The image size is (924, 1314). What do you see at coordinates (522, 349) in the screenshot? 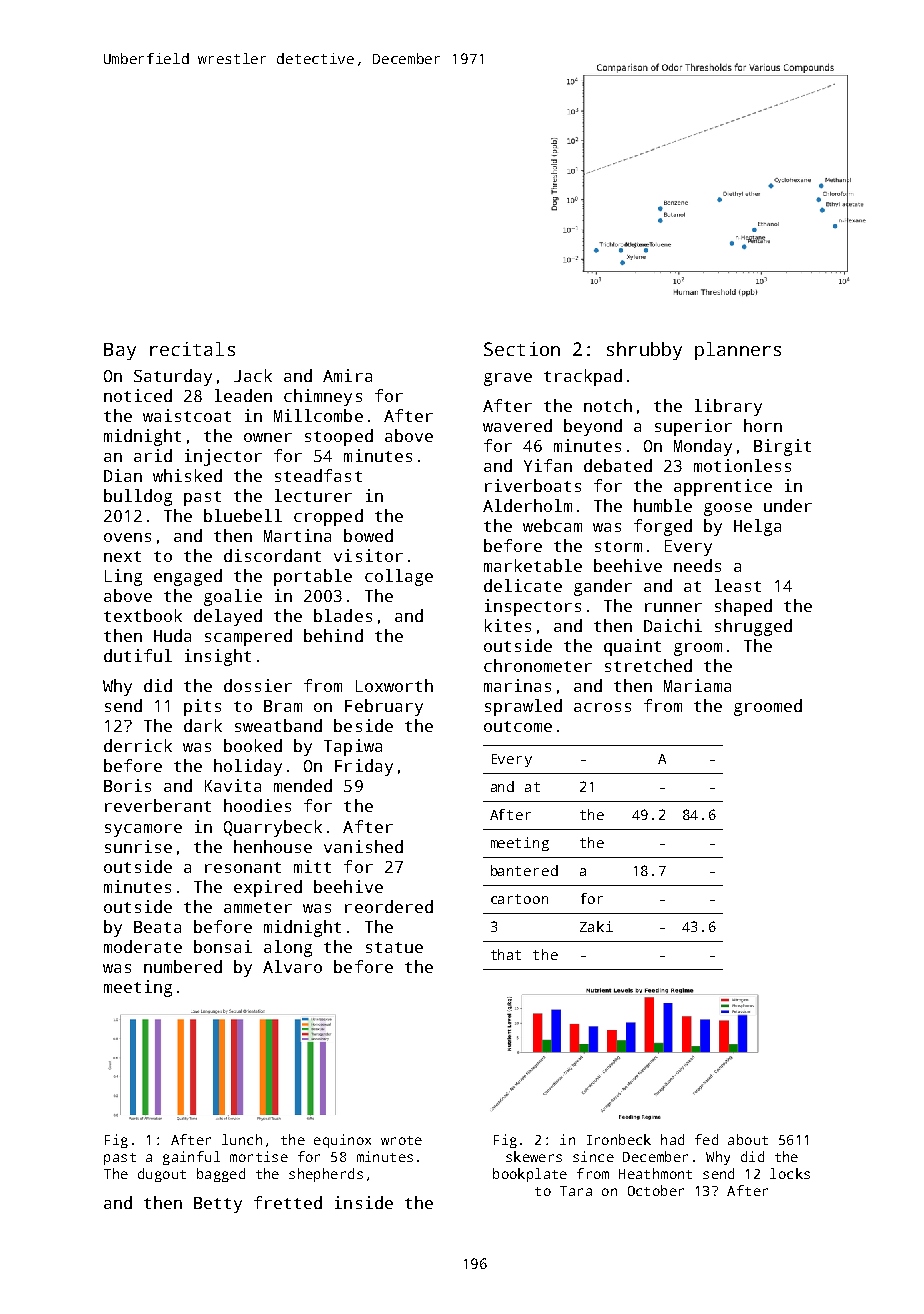
I see `Section` at bounding box center [522, 349].
